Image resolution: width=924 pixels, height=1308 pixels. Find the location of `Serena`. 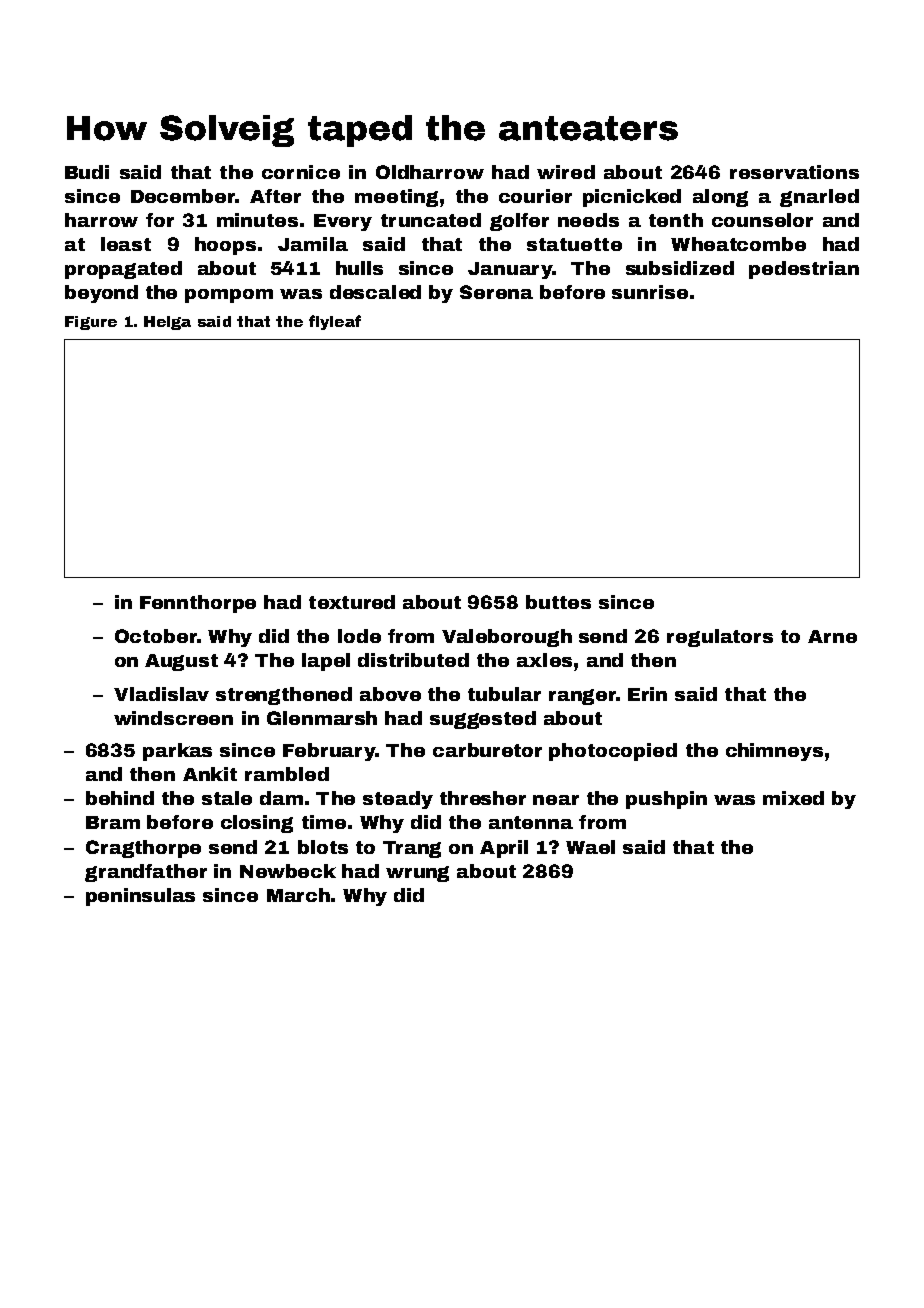

Serena is located at coordinates (496, 292).
